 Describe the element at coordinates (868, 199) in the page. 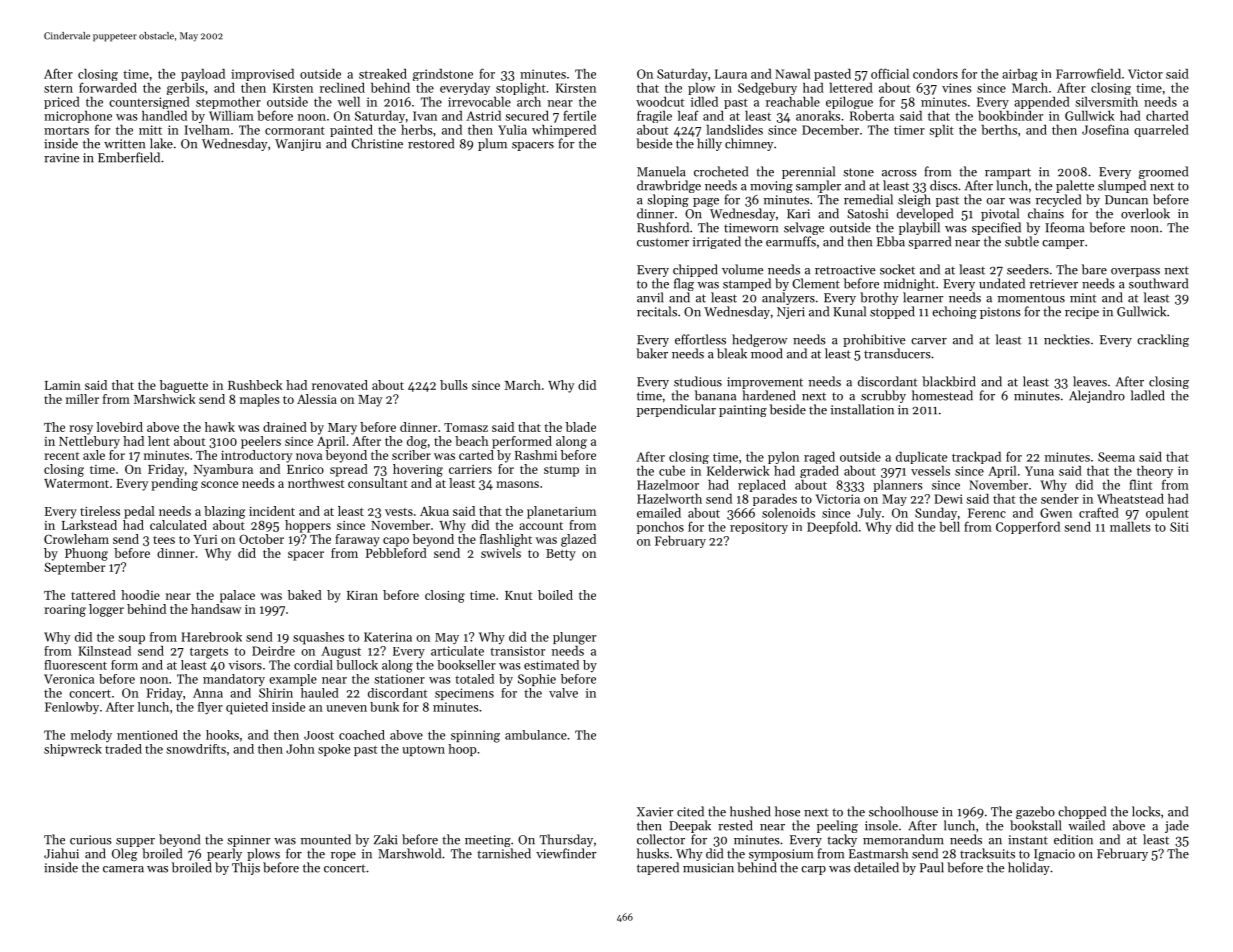

I see `remedial` at that location.
